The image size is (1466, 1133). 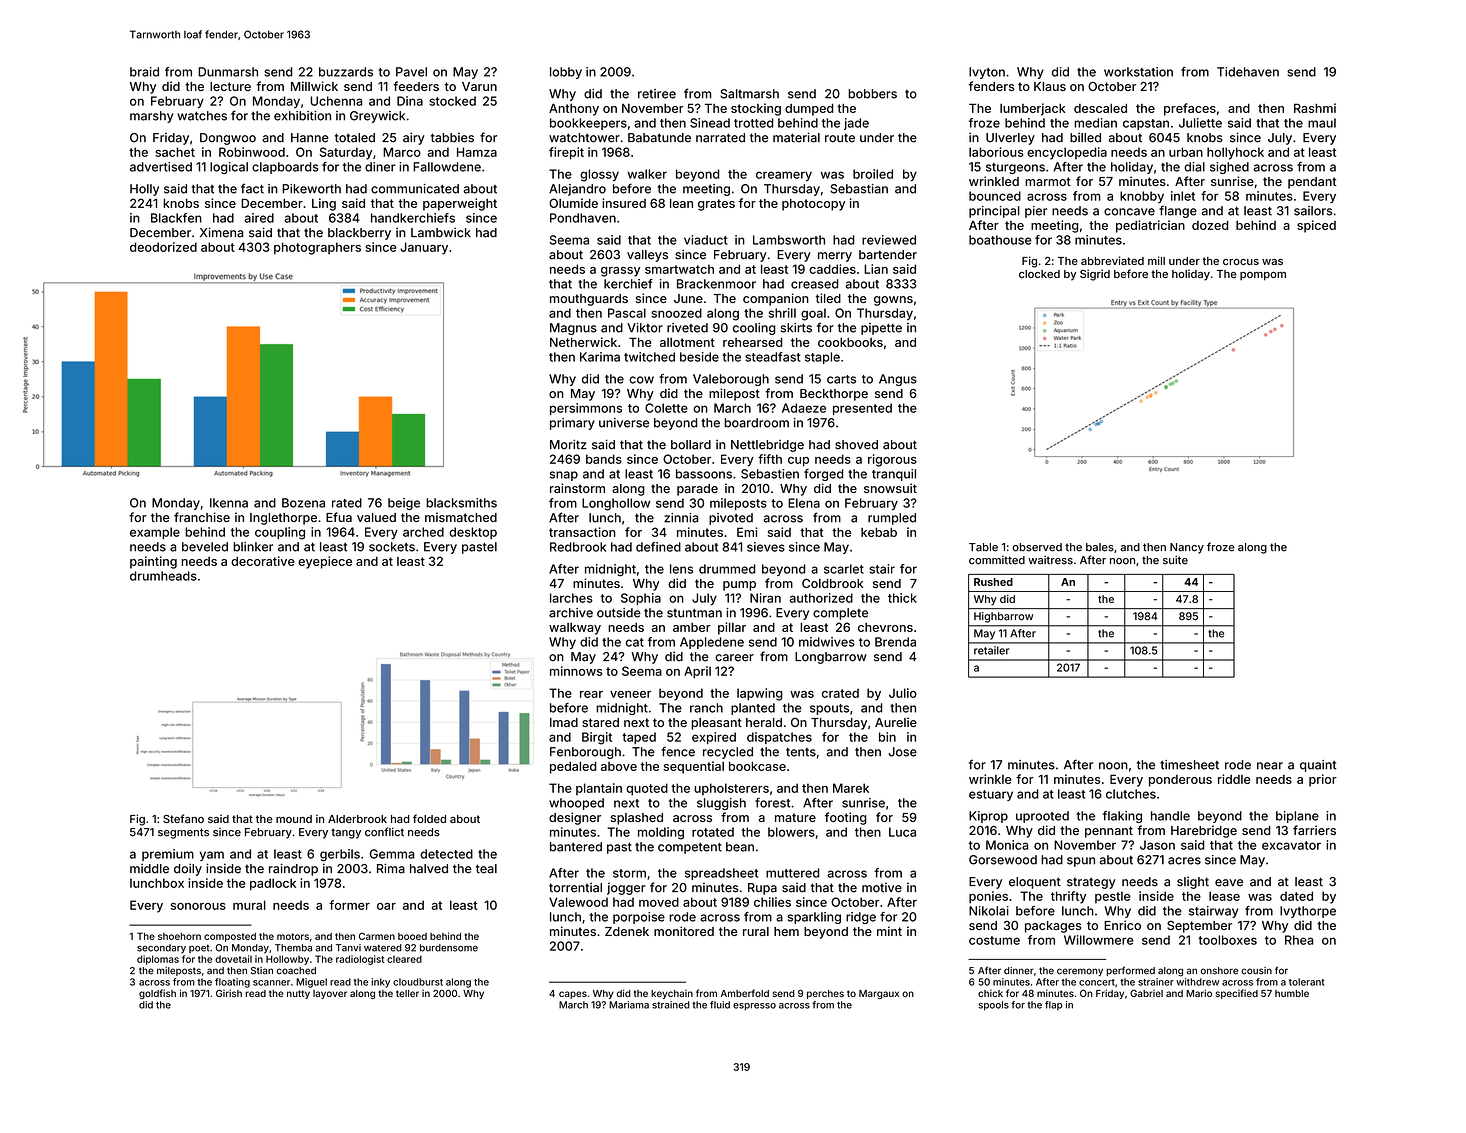 I want to click on timesheet, so click(x=1189, y=765).
